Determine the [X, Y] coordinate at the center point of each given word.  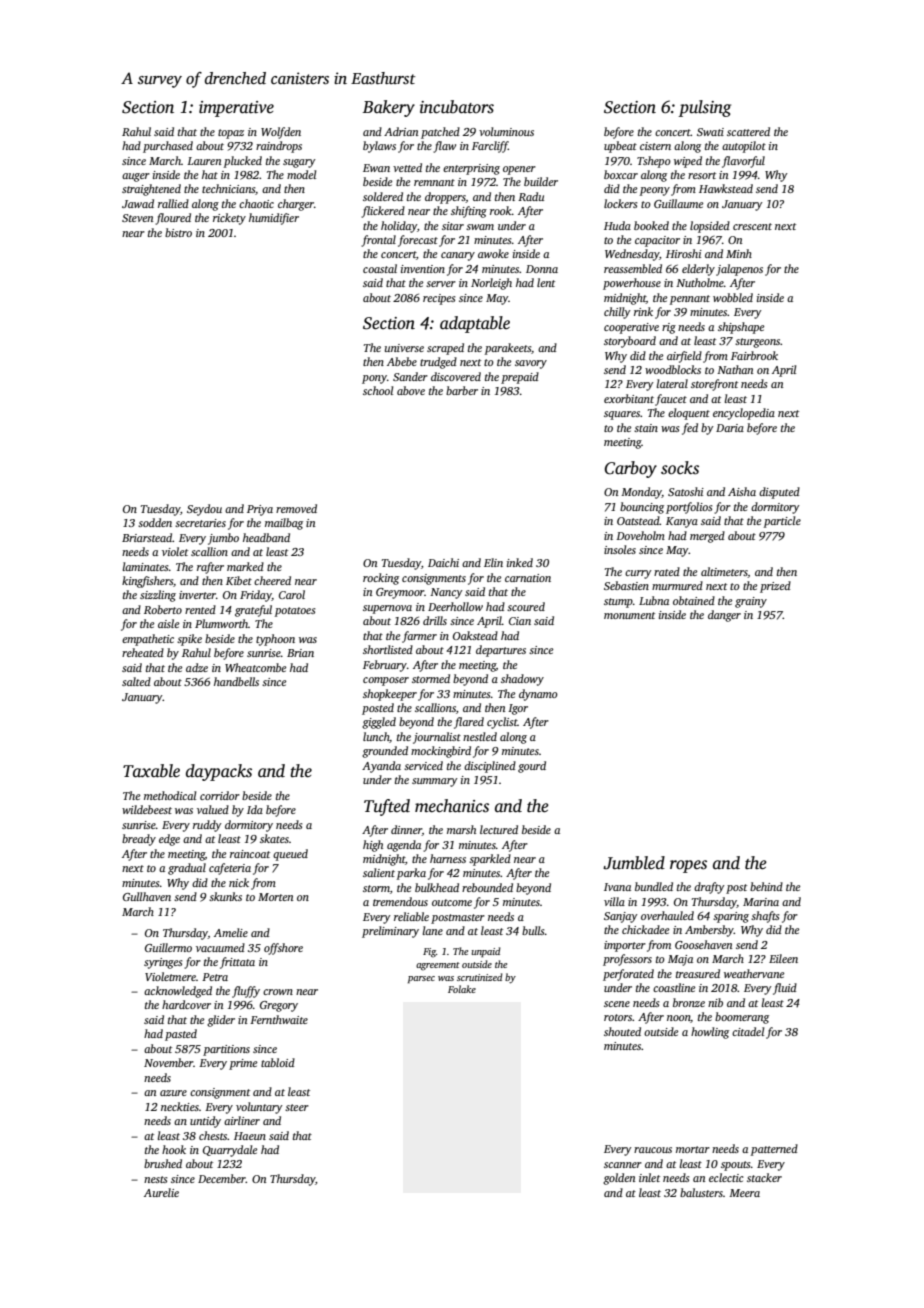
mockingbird [441, 752]
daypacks [219, 772]
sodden [155, 522]
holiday [399, 227]
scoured [526, 606]
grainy [751, 602]
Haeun [250, 1136]
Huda [617, 225]
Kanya [682, 522]
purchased [168, 147]
